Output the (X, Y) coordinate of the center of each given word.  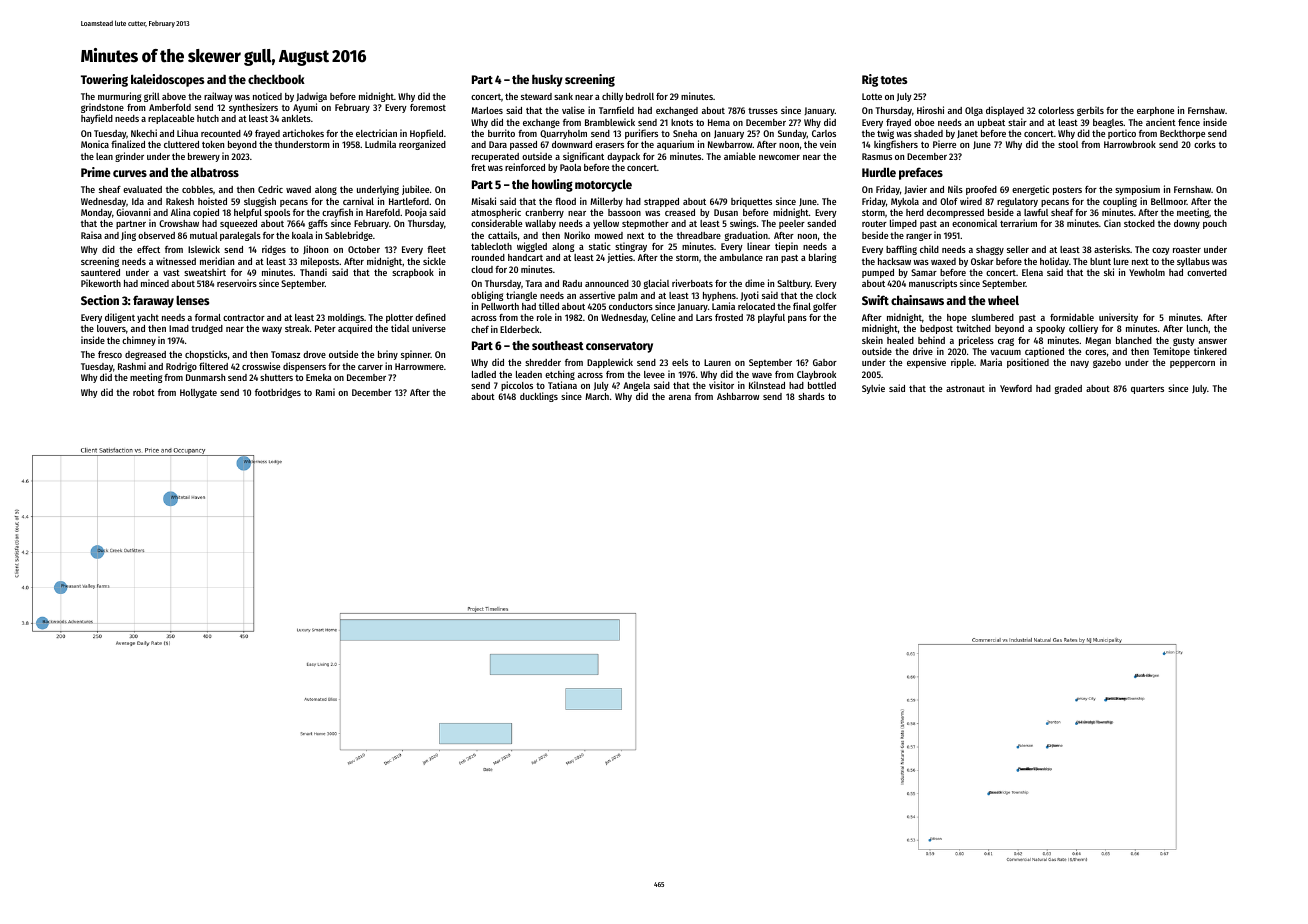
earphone (1155, 111)
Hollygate (198, 393)
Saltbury (794, 284)
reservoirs (237, 283)
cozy (1161, 251)
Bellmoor (1169, 201)
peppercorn (1192, 364)
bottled (822, 385)
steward (536, 96)
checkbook (276, 79)
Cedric (270, 189)
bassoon (624, 212)
